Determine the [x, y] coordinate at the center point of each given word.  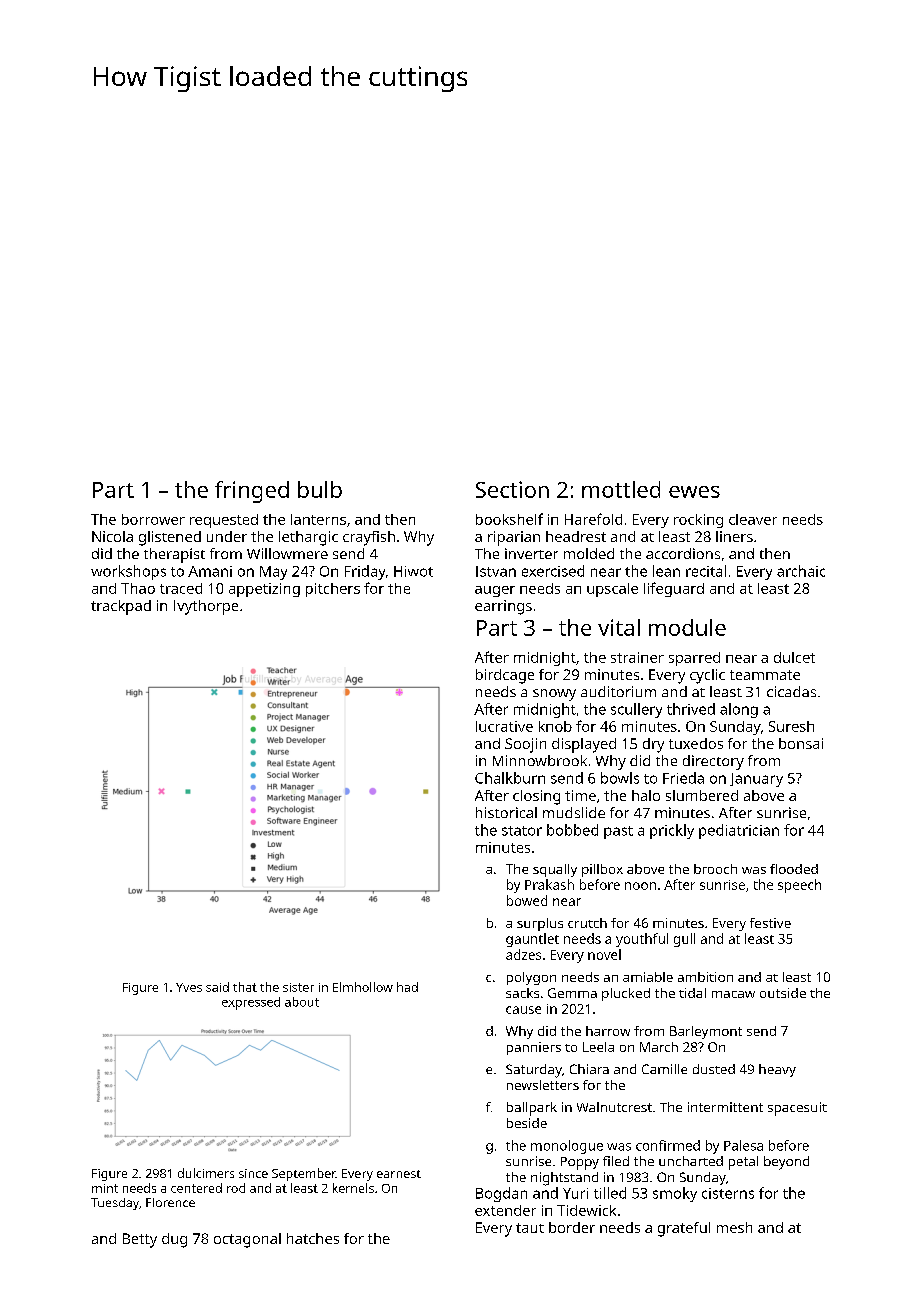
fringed [252, 492]
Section [512, 489]
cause [523, 1010]
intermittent [725, 1107]
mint [105, 1188]
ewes [694, 492]
